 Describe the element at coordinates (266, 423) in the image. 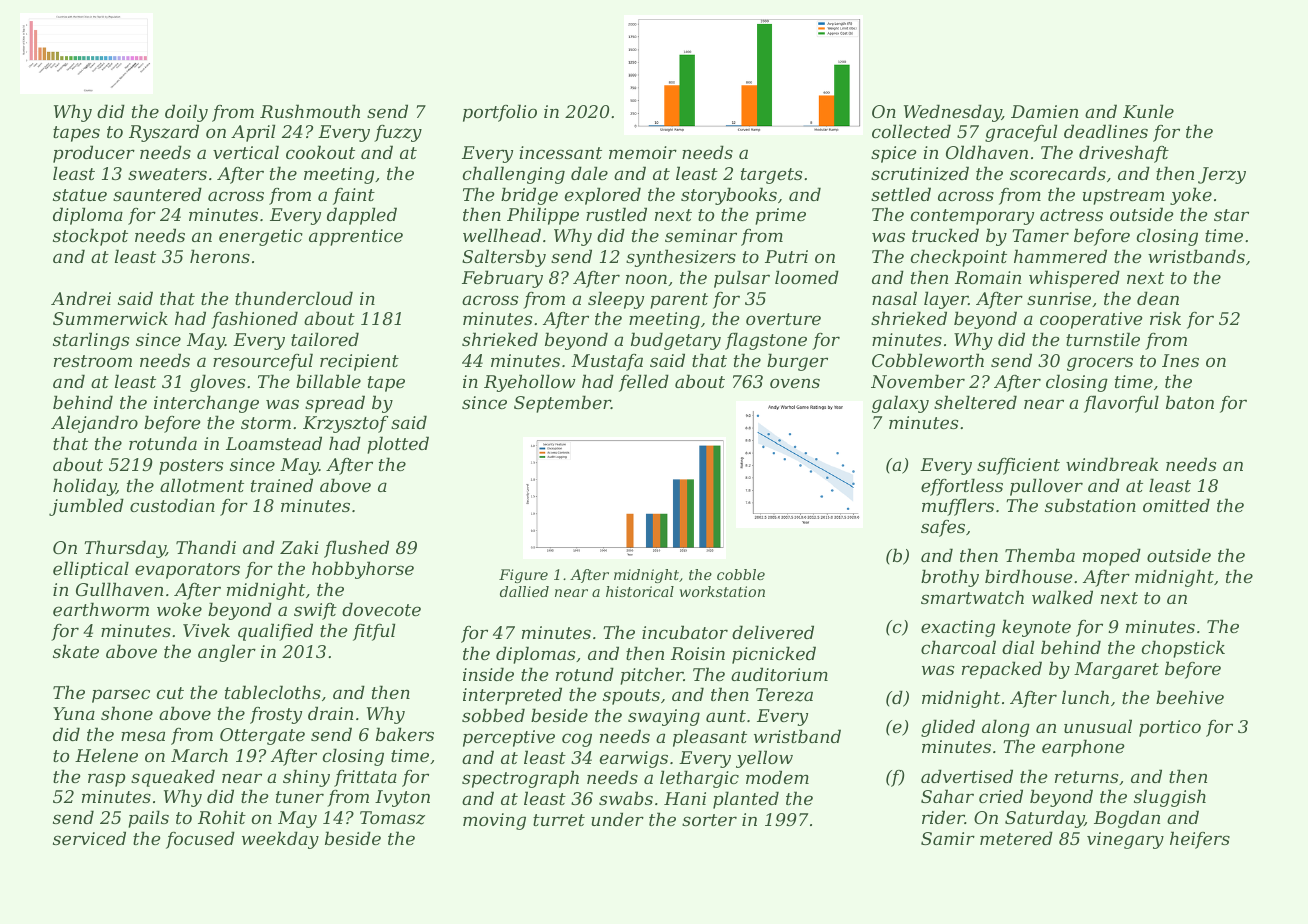

I see `storm` at that location.
